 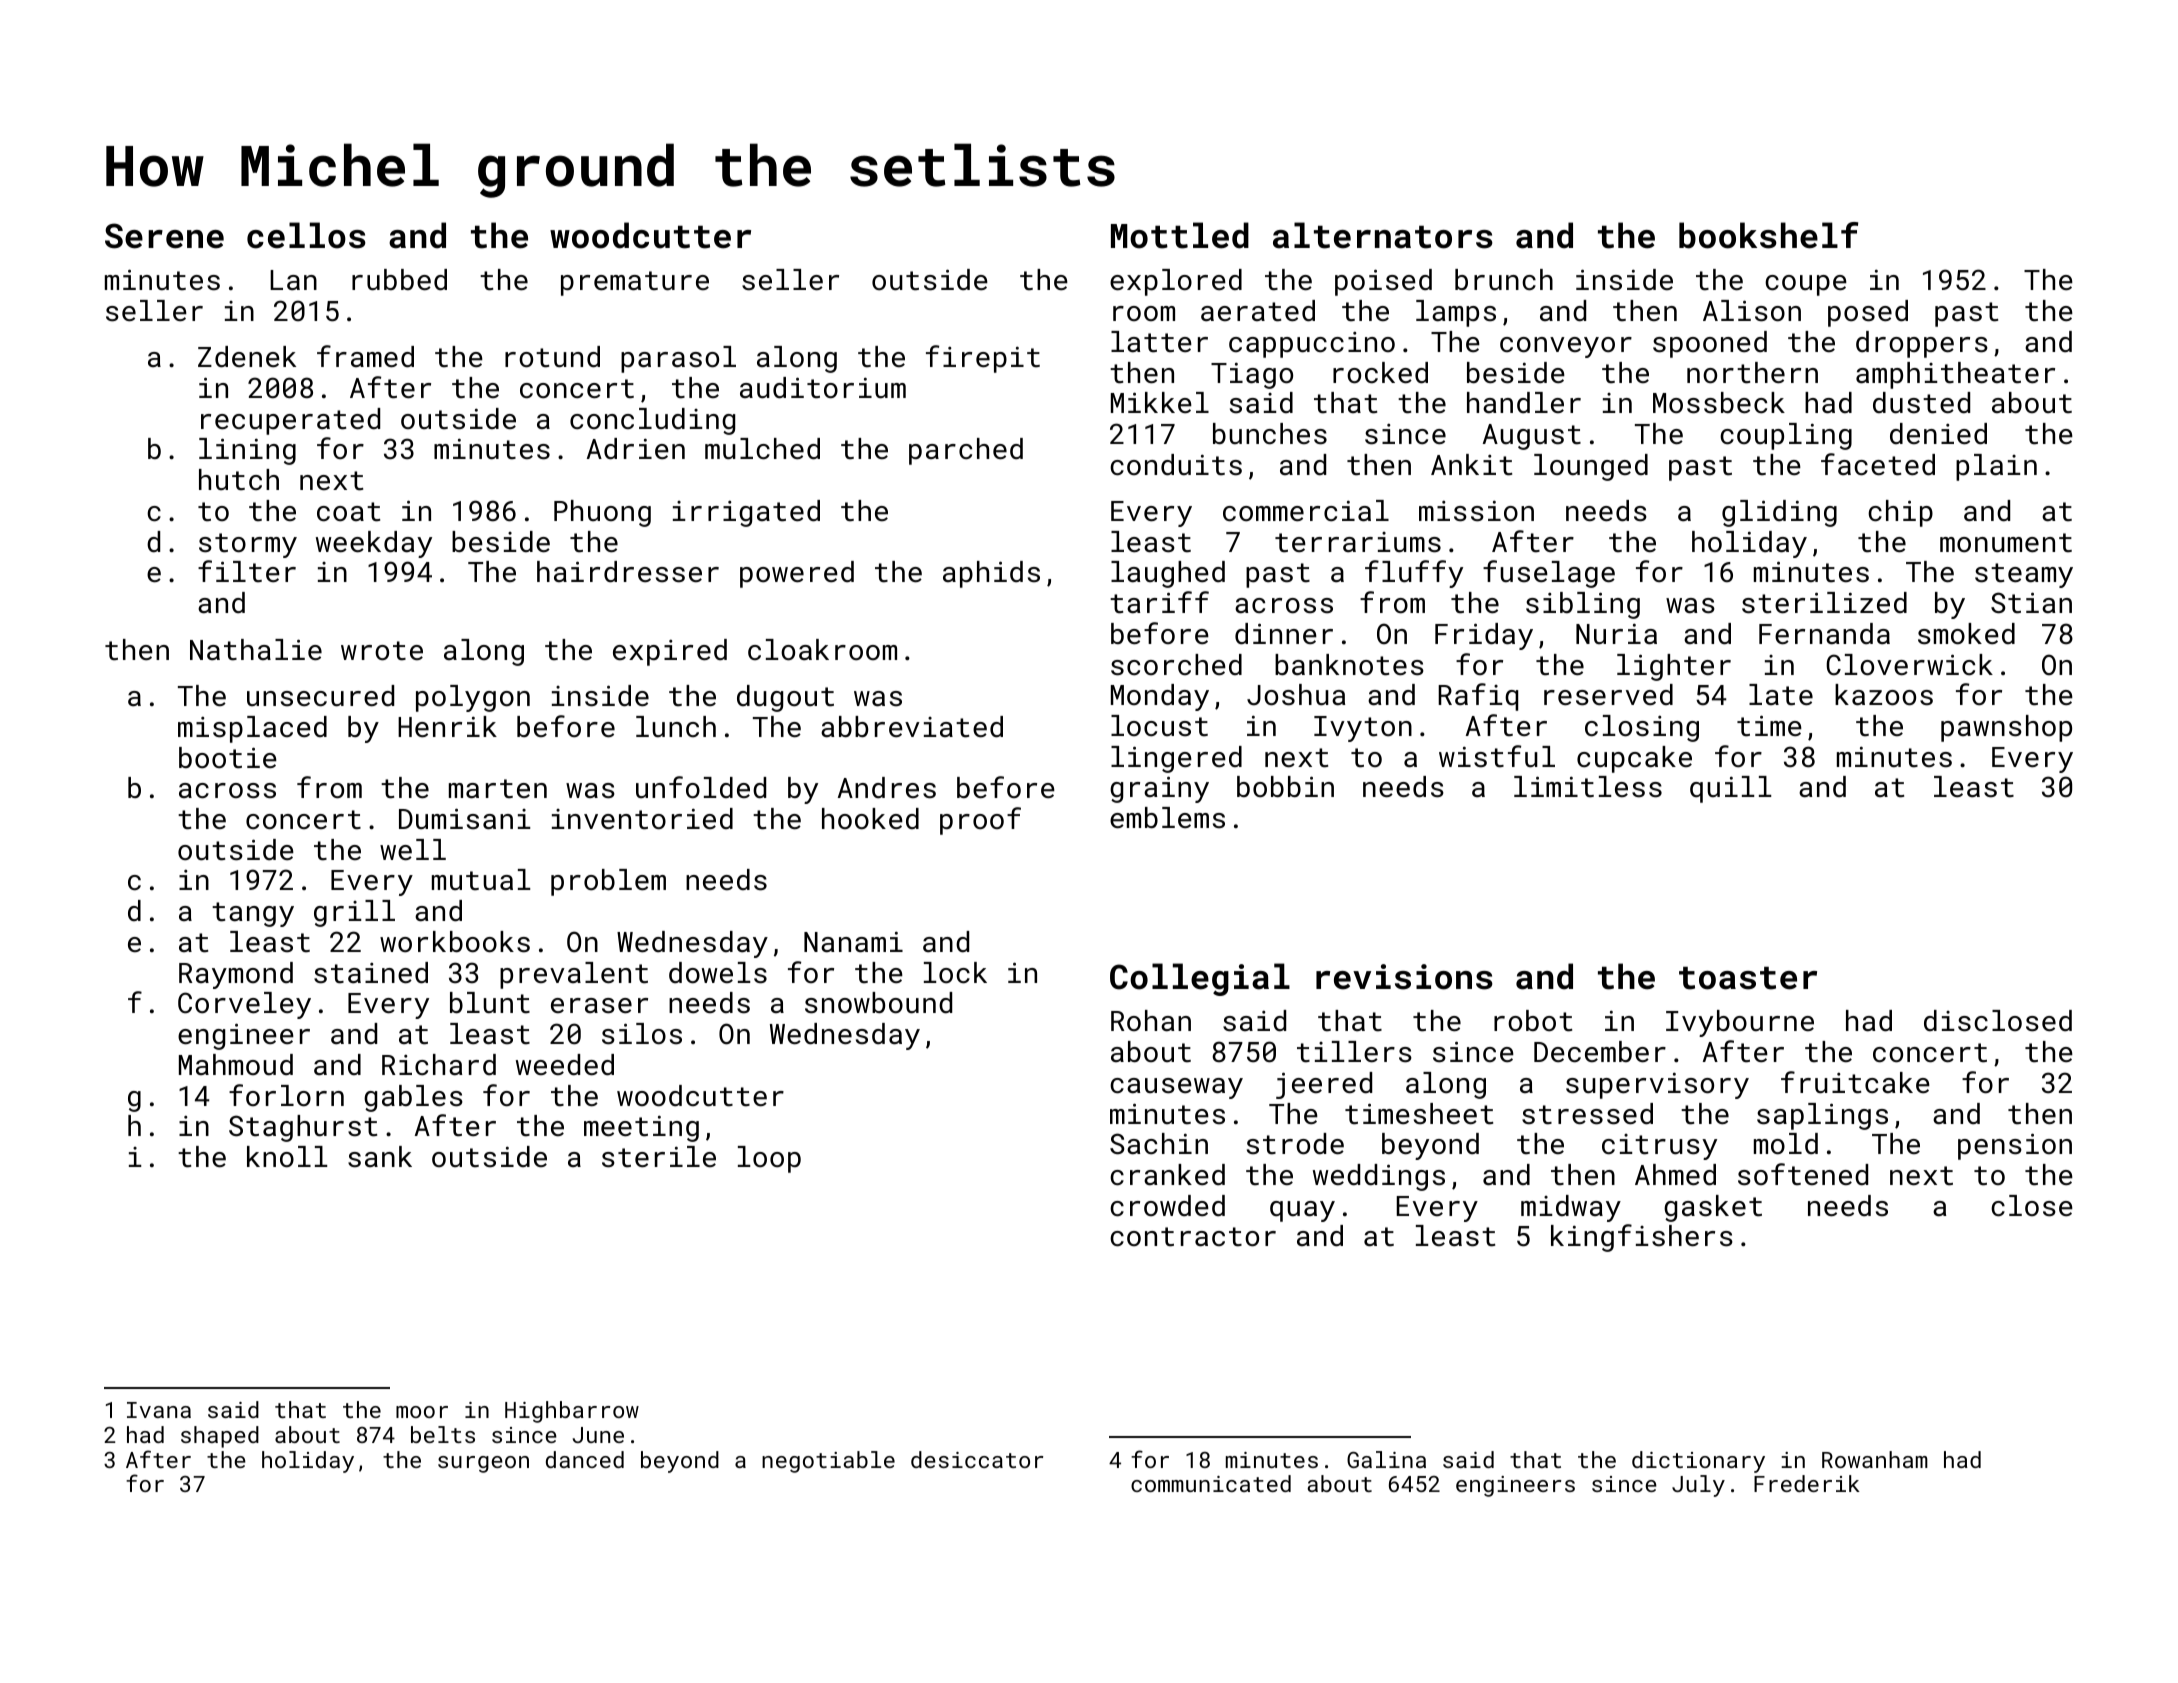 I want to click on emblems, so click(x=1167, y=818).
